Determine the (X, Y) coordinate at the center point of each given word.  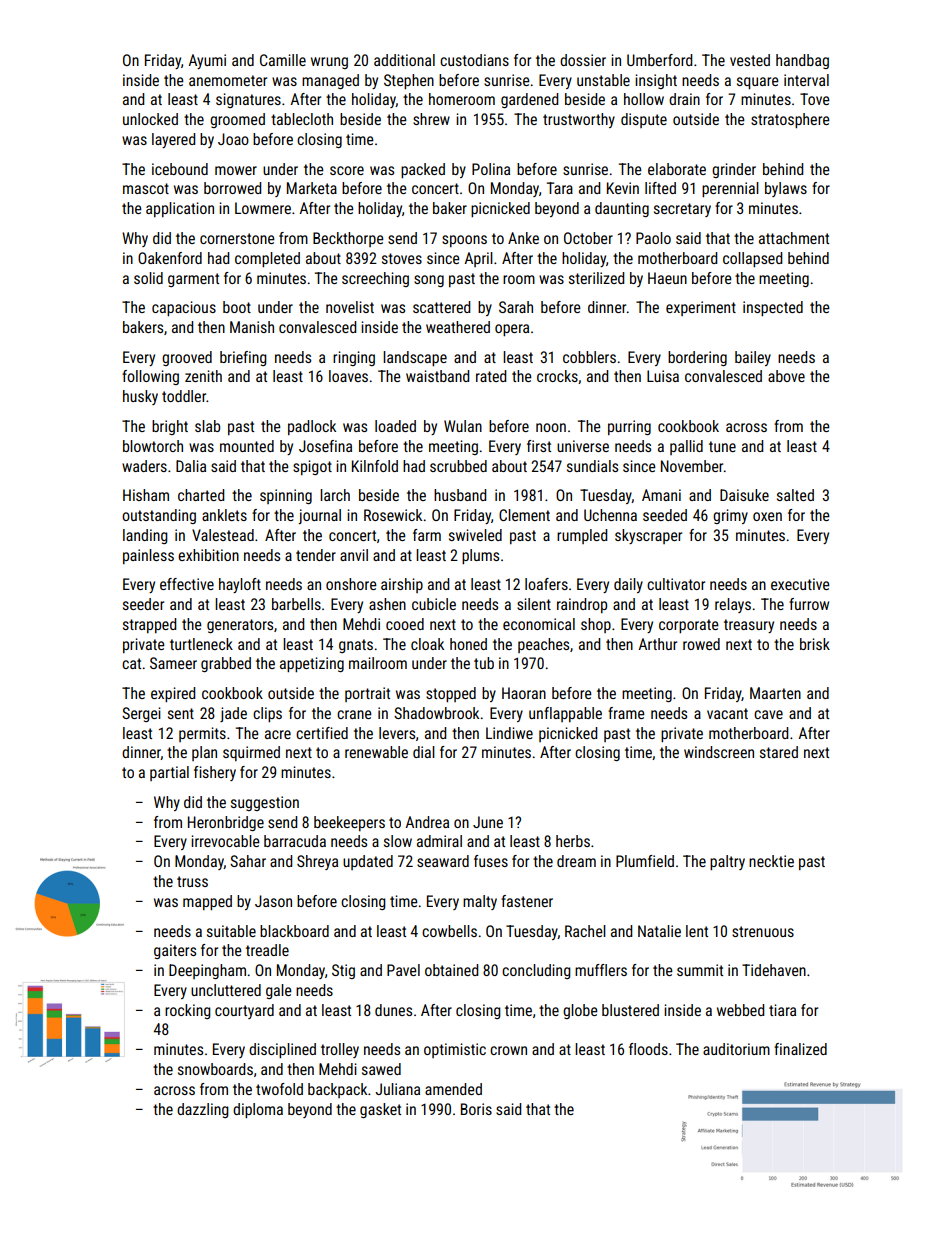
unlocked (150, 119)
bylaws (786, 189)
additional (404, 60)
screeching (375, 279)
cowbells (449, 931)
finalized (800, 1049)
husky (140, 397)
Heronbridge (226, 823)
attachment (794, 238)
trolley (340, 1050)
